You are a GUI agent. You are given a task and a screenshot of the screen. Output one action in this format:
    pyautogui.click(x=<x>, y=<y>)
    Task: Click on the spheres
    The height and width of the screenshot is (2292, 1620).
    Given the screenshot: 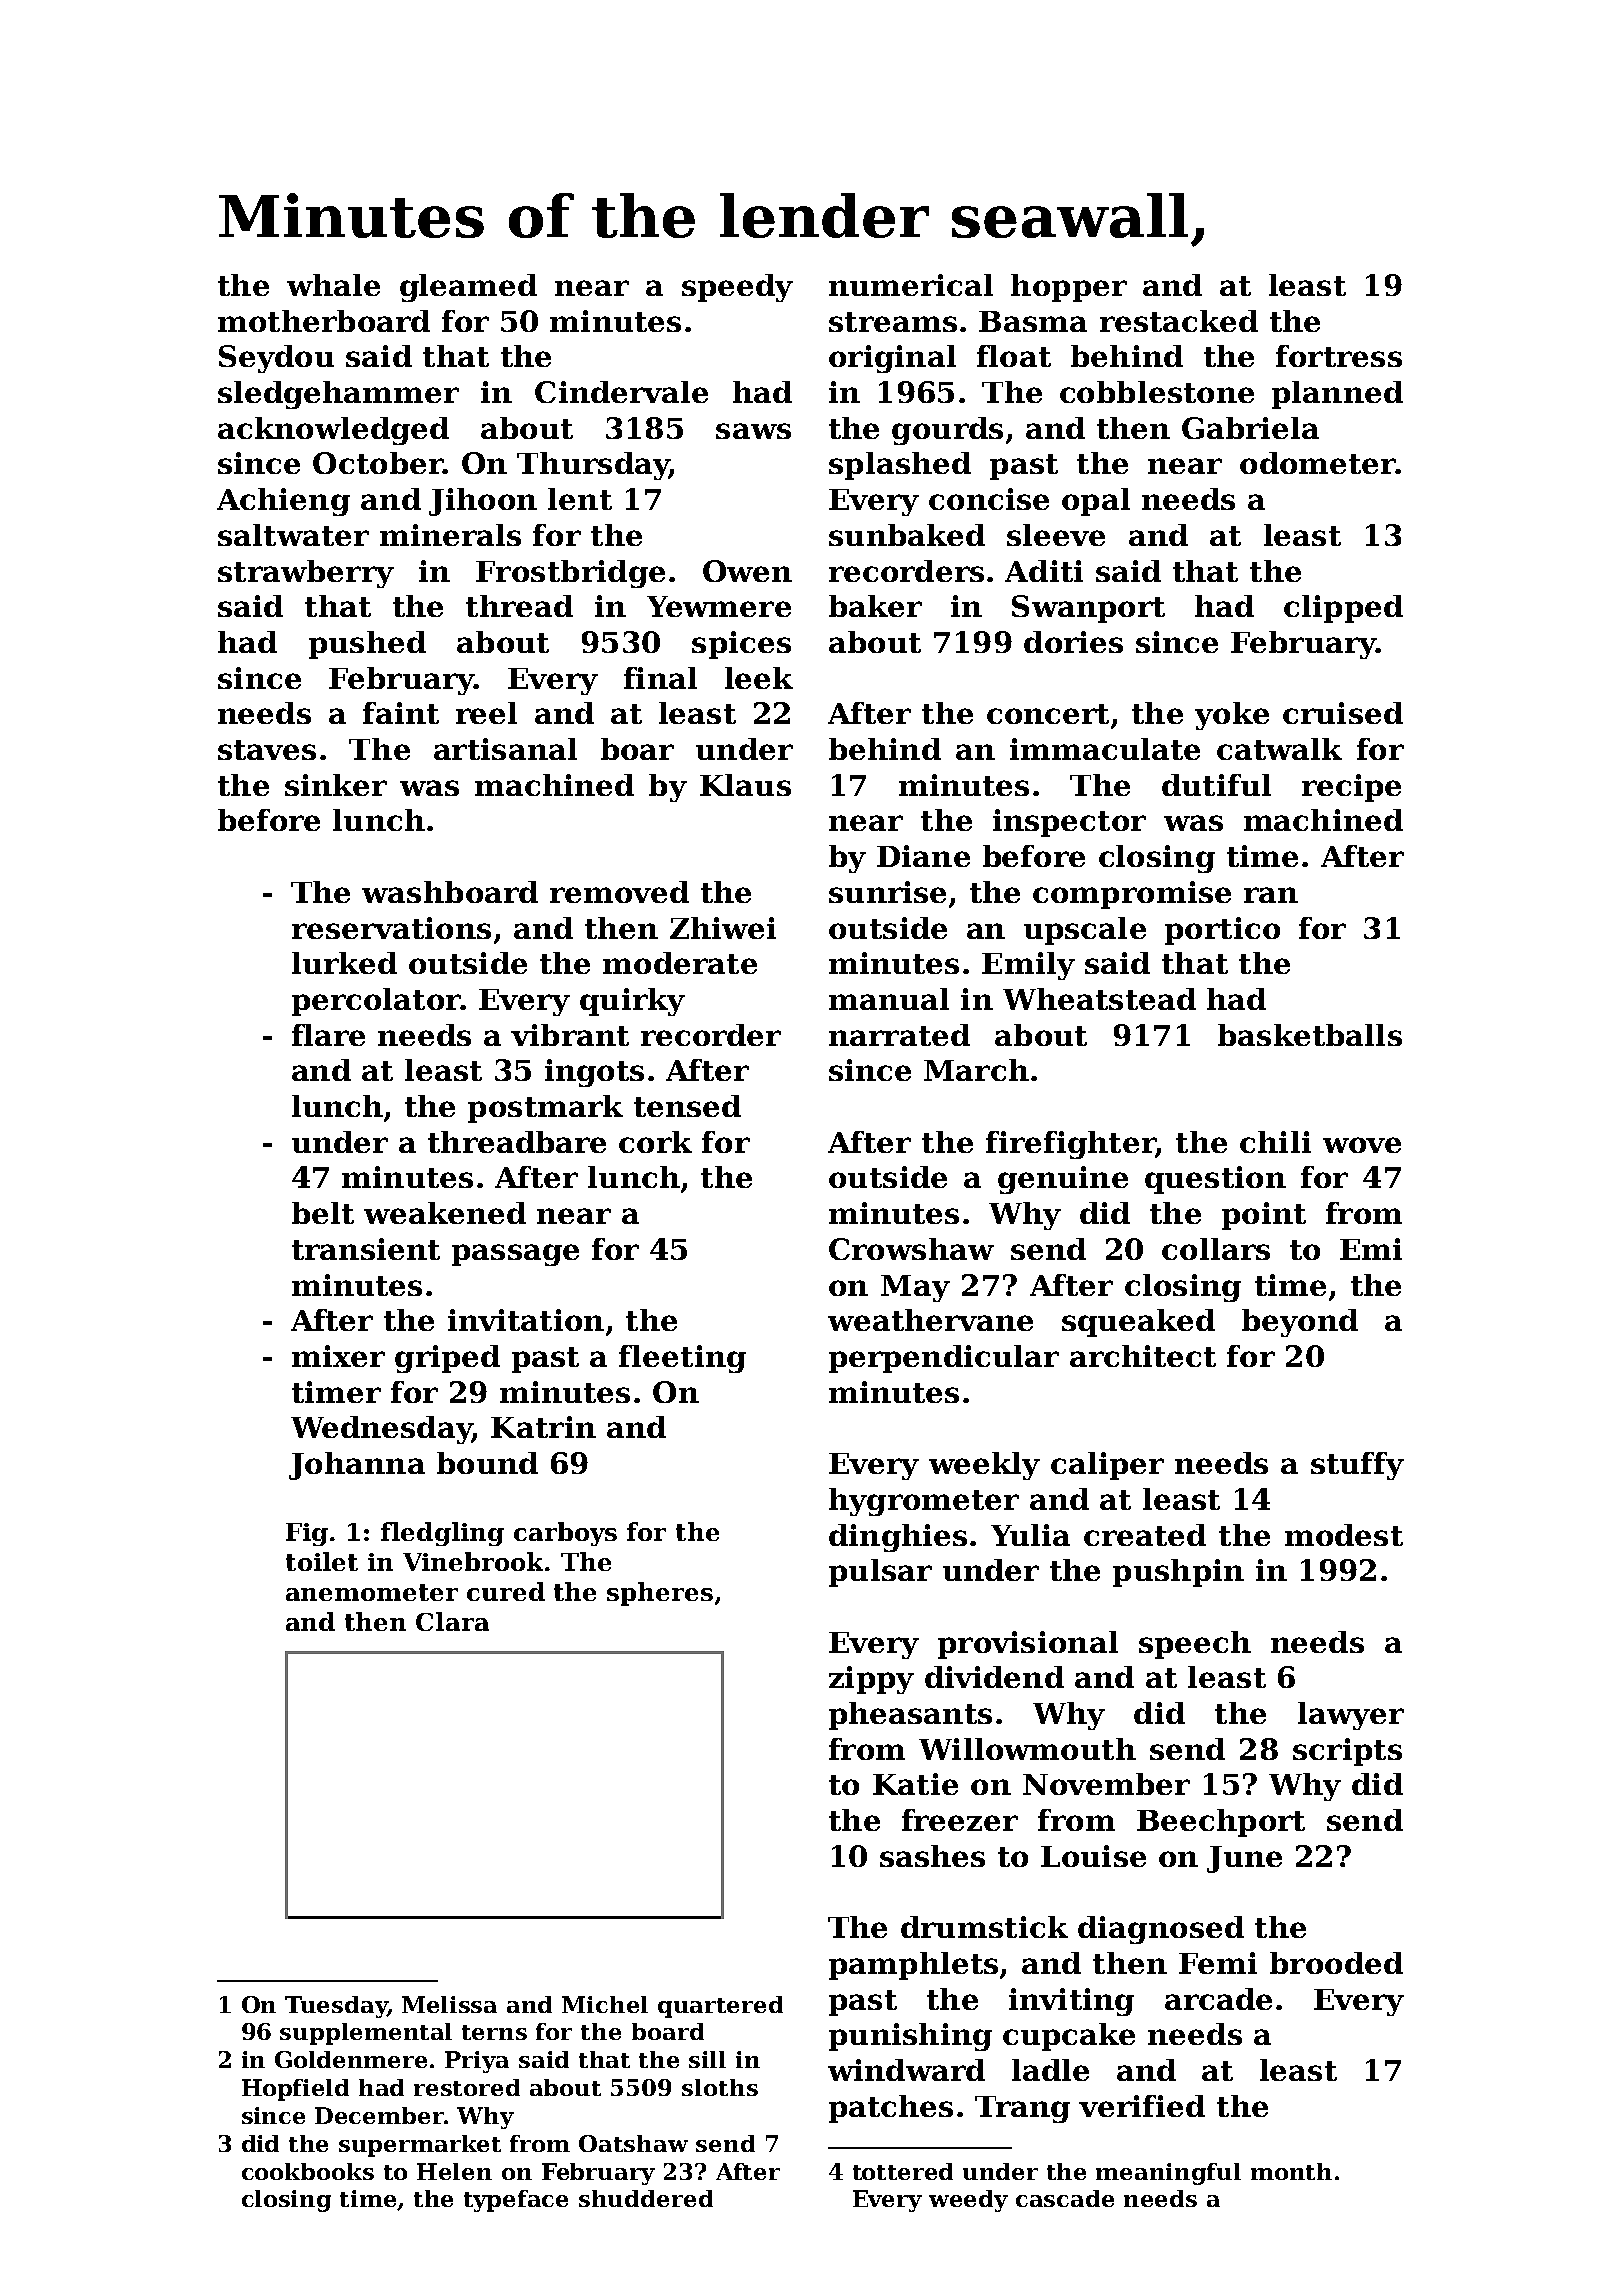 What is the action you would take?
    pyautogui.click(x=660, y=1594)
